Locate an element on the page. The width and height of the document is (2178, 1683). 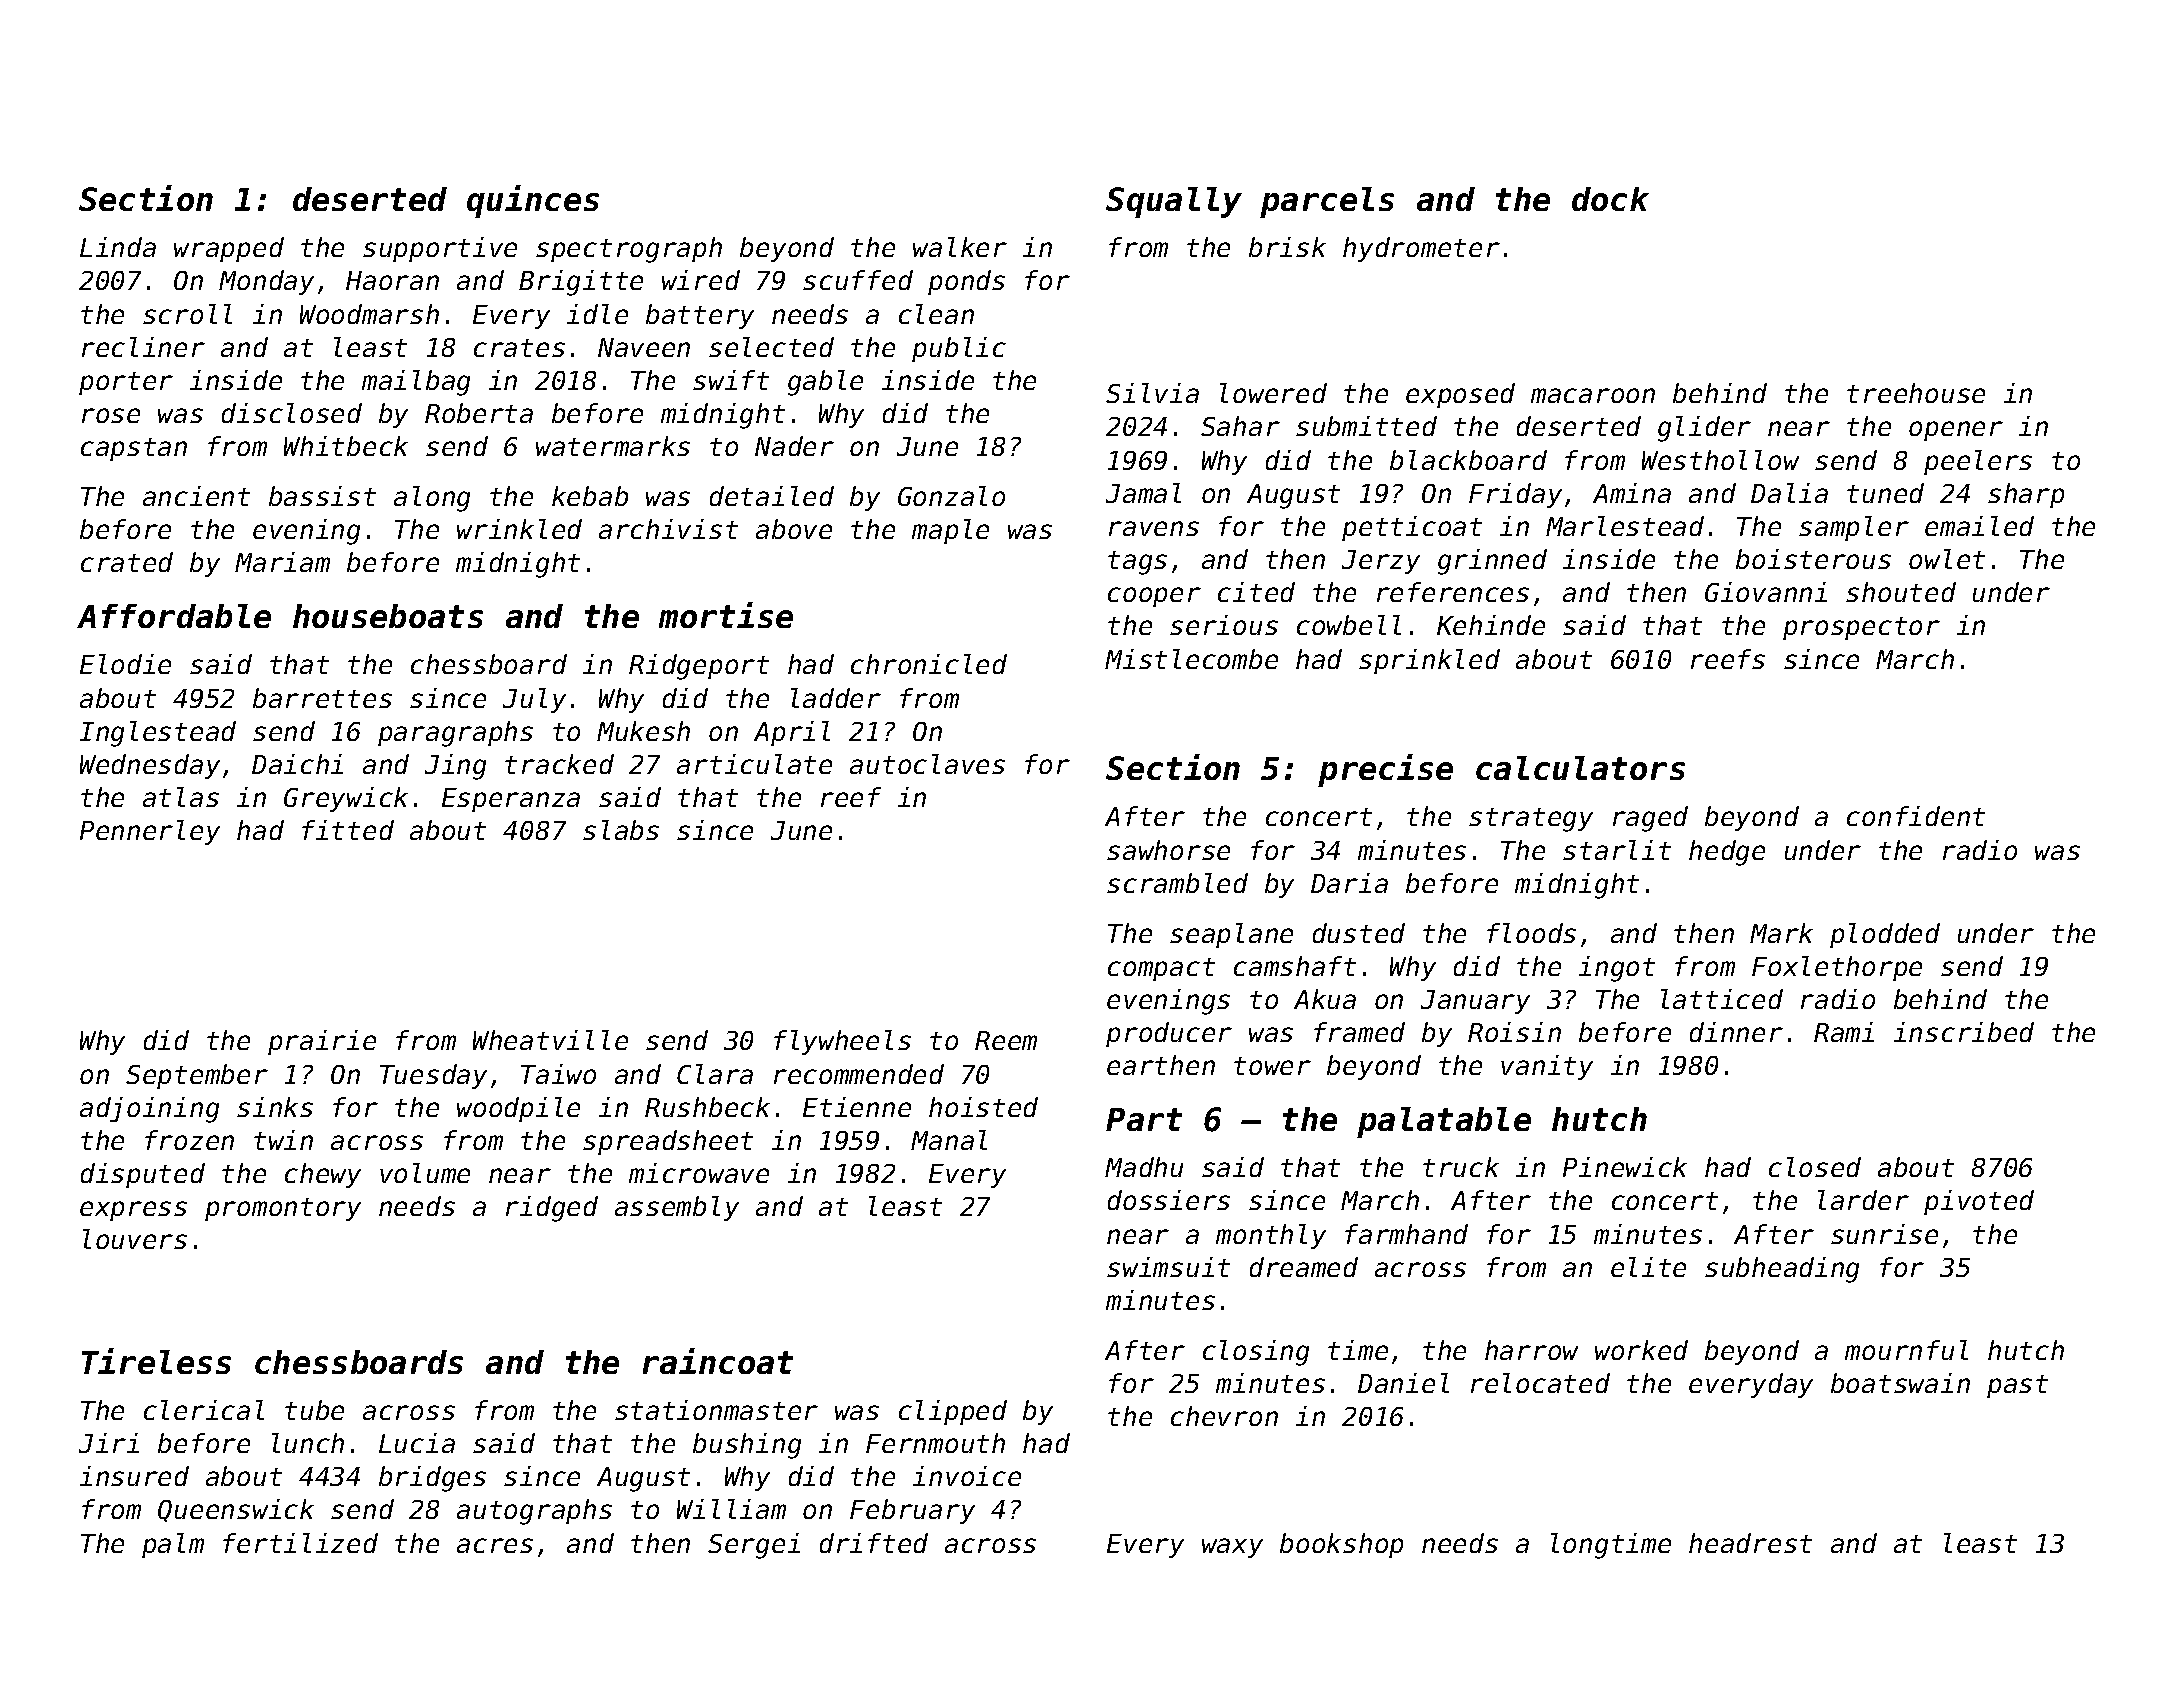
treehouse is located at coordinates (1916, 393).
